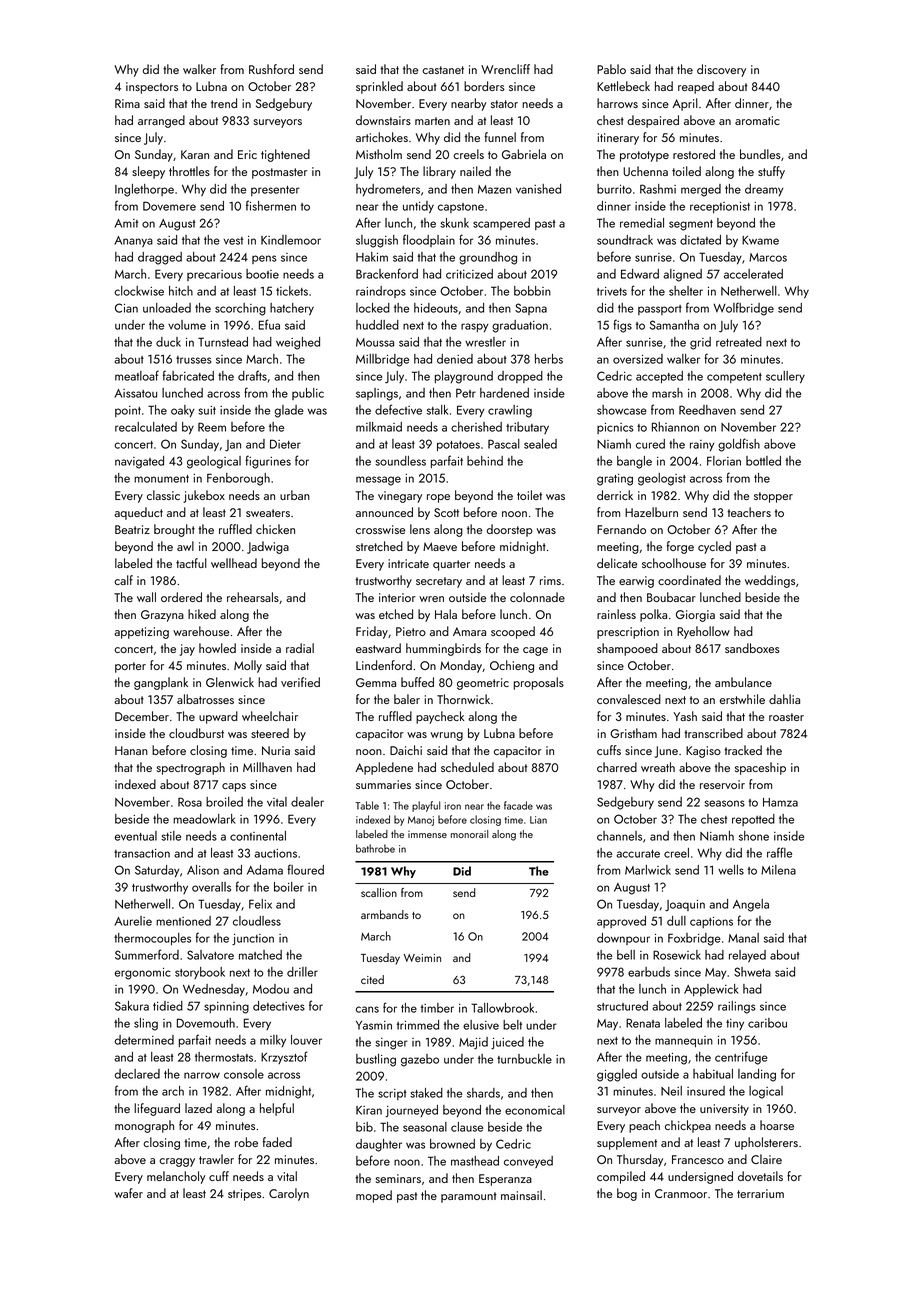  What do you see at coordinates (658, 189) in the screenshot?
I see `Rashmi` at bounding box center [658, 189].
